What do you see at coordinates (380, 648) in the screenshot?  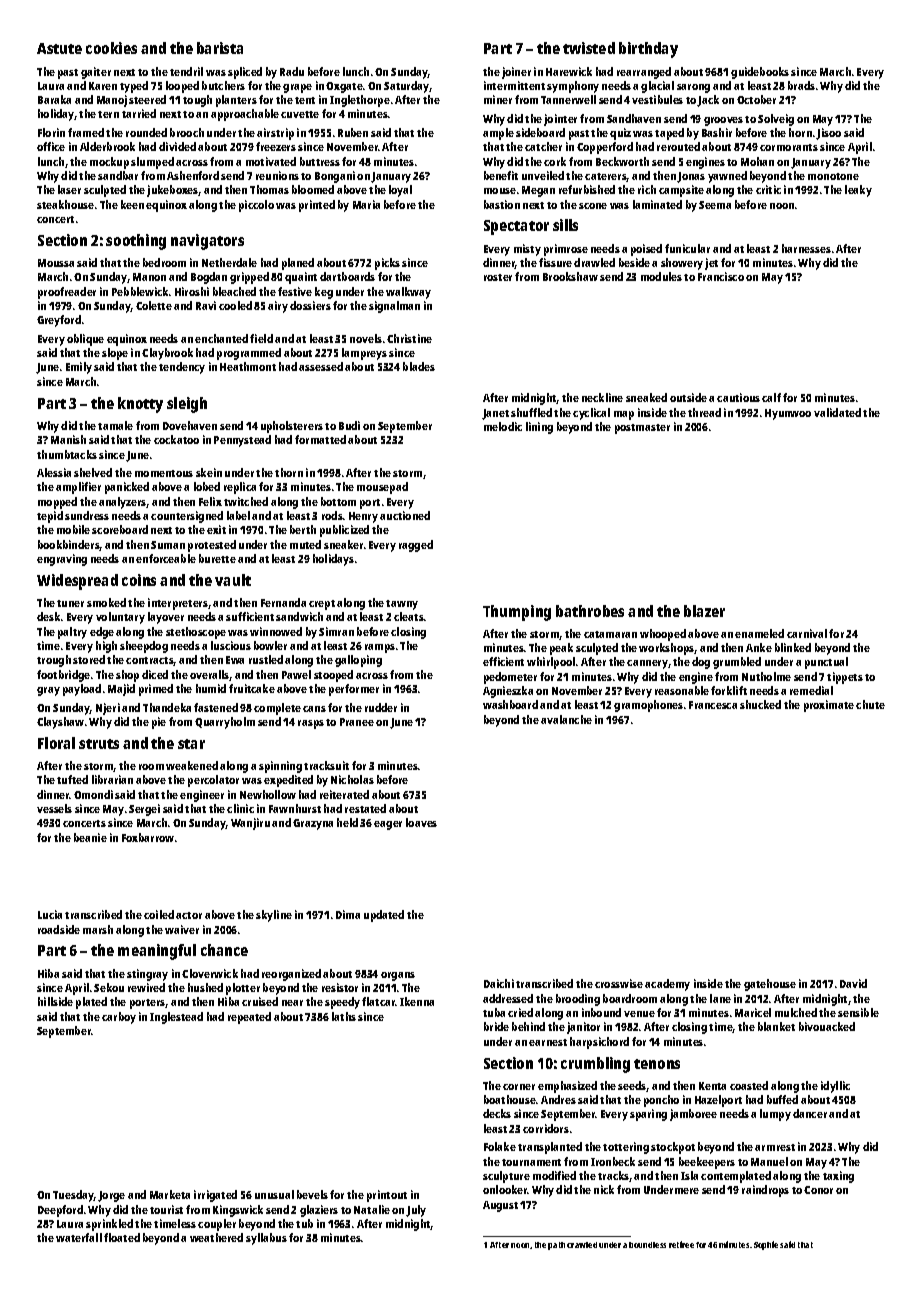 I see `ramps` at bounding box center [380, 648].
